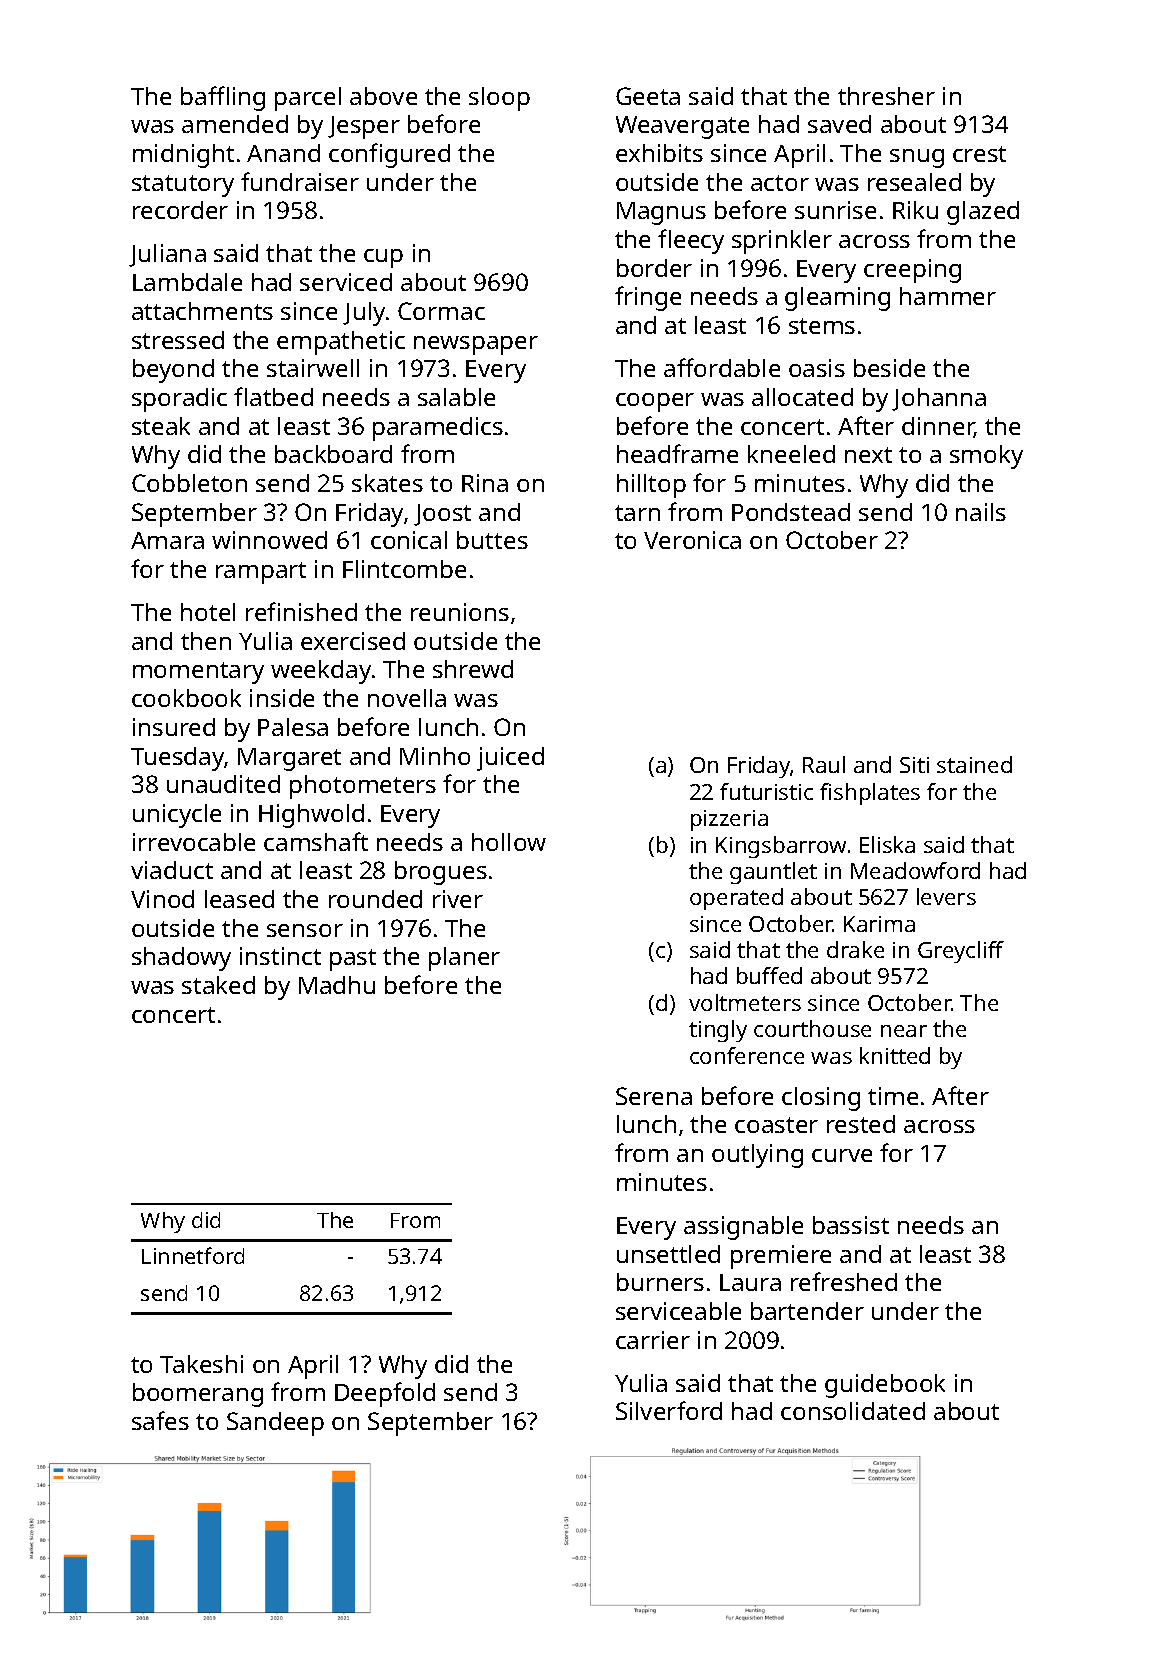 Image resolution: width=1165 pixels, height=1654 pixels. Describe the element at coordinates (499, 99) in the screenshot. I see `sloop` at that location.
